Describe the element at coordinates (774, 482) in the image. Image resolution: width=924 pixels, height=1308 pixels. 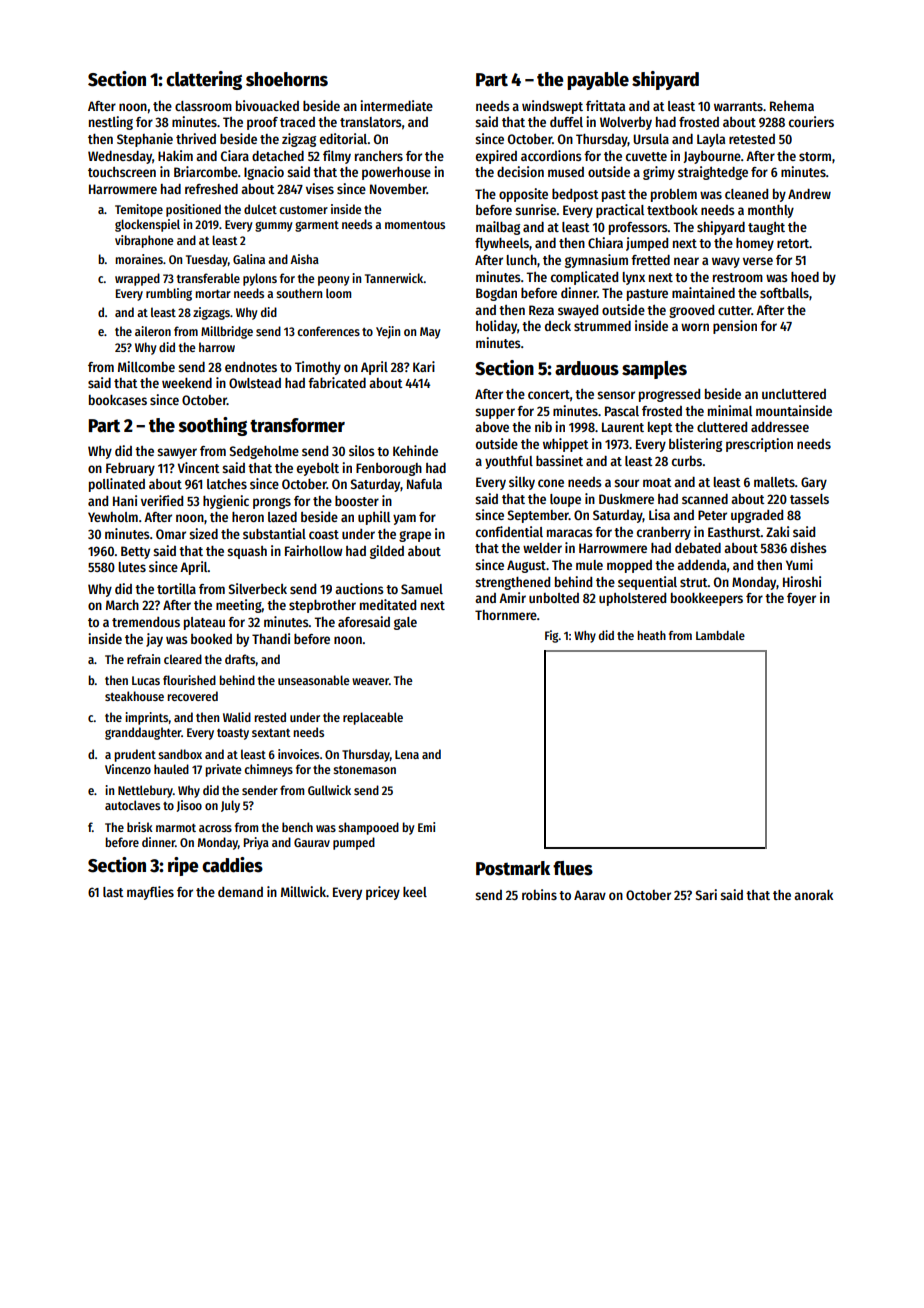
I see `mallets` at that location.
